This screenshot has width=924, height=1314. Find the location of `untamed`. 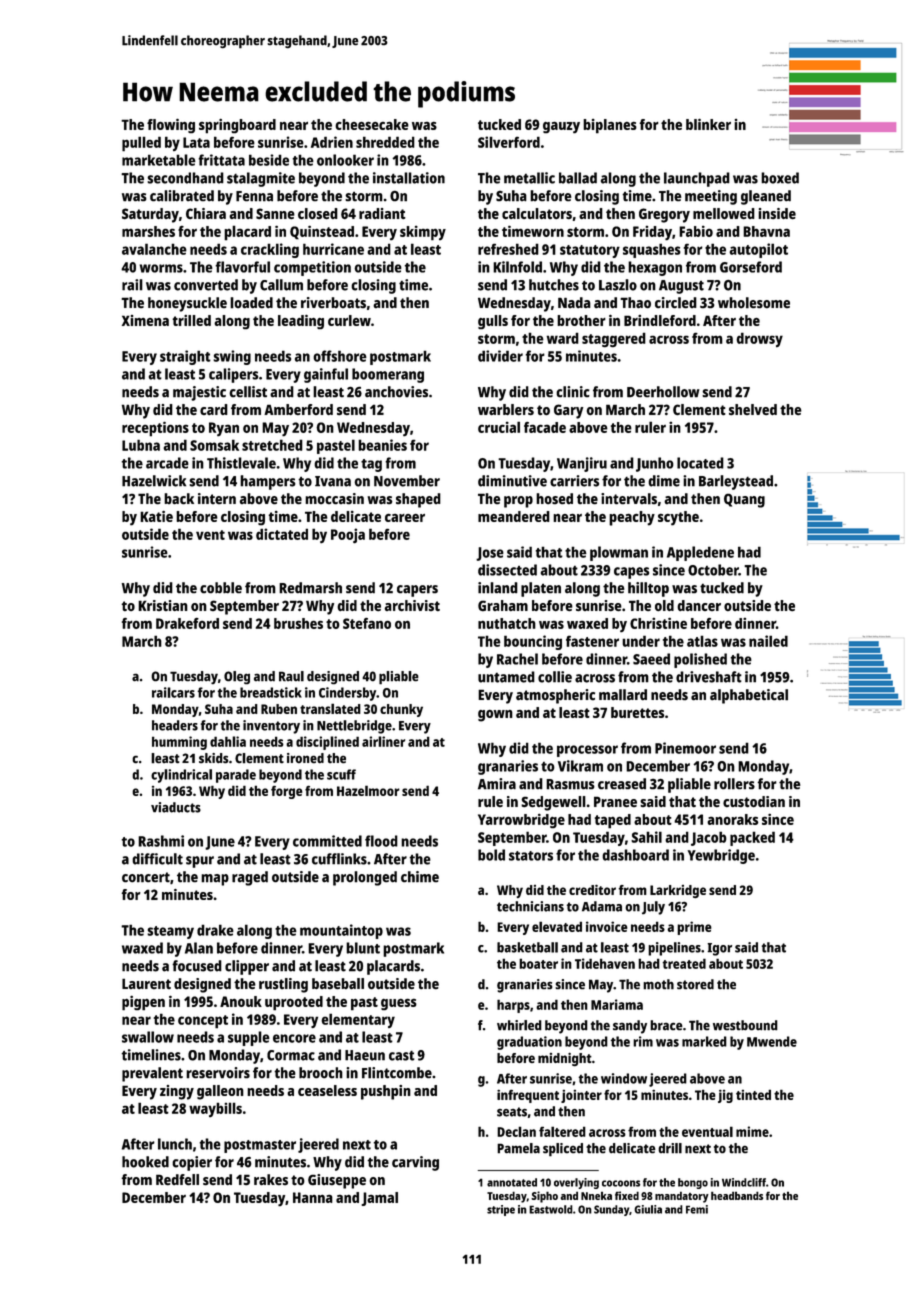

untamed is located at coordinates (506, 677).
